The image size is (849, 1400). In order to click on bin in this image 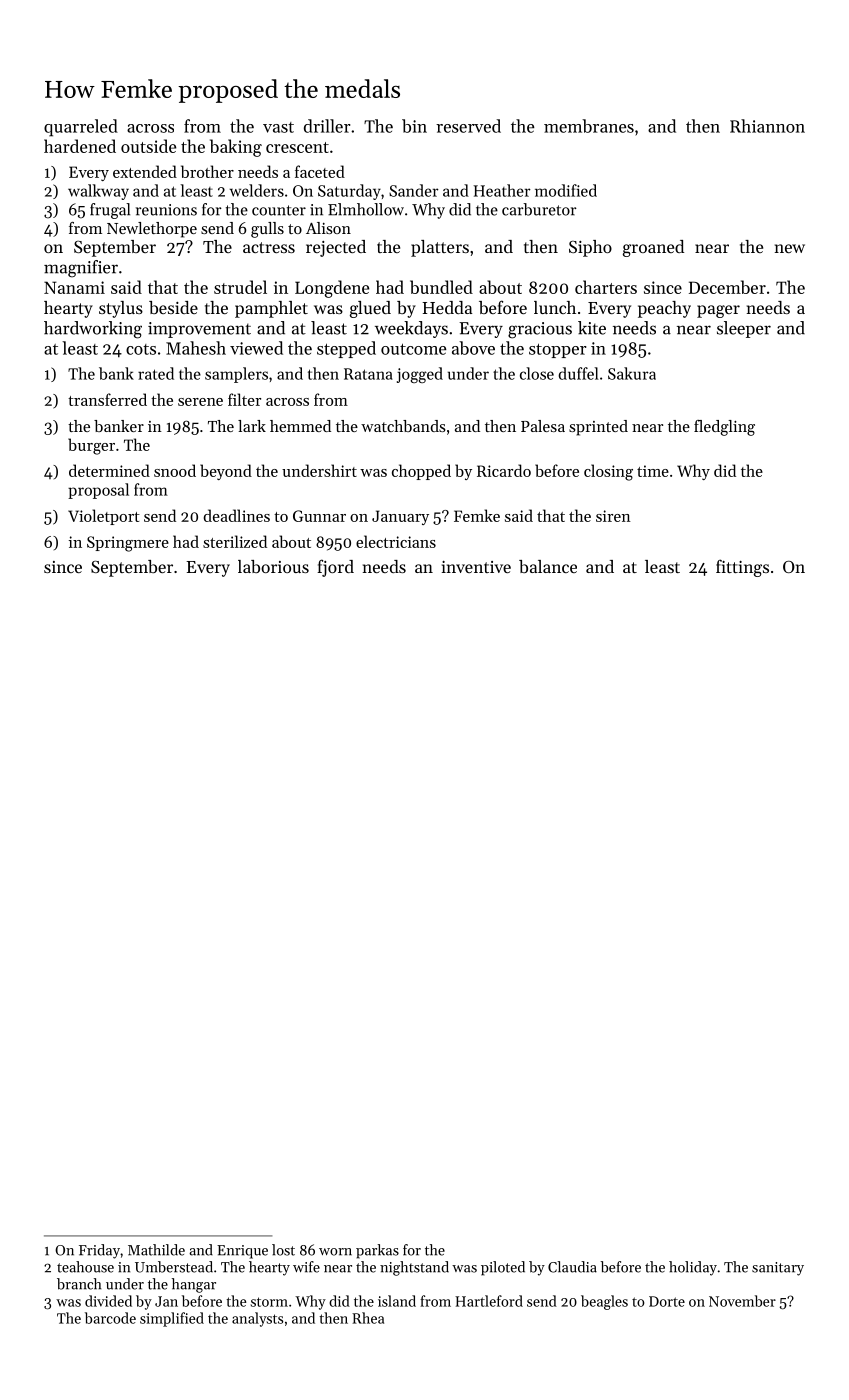, I will do `click(414, 126)`.
